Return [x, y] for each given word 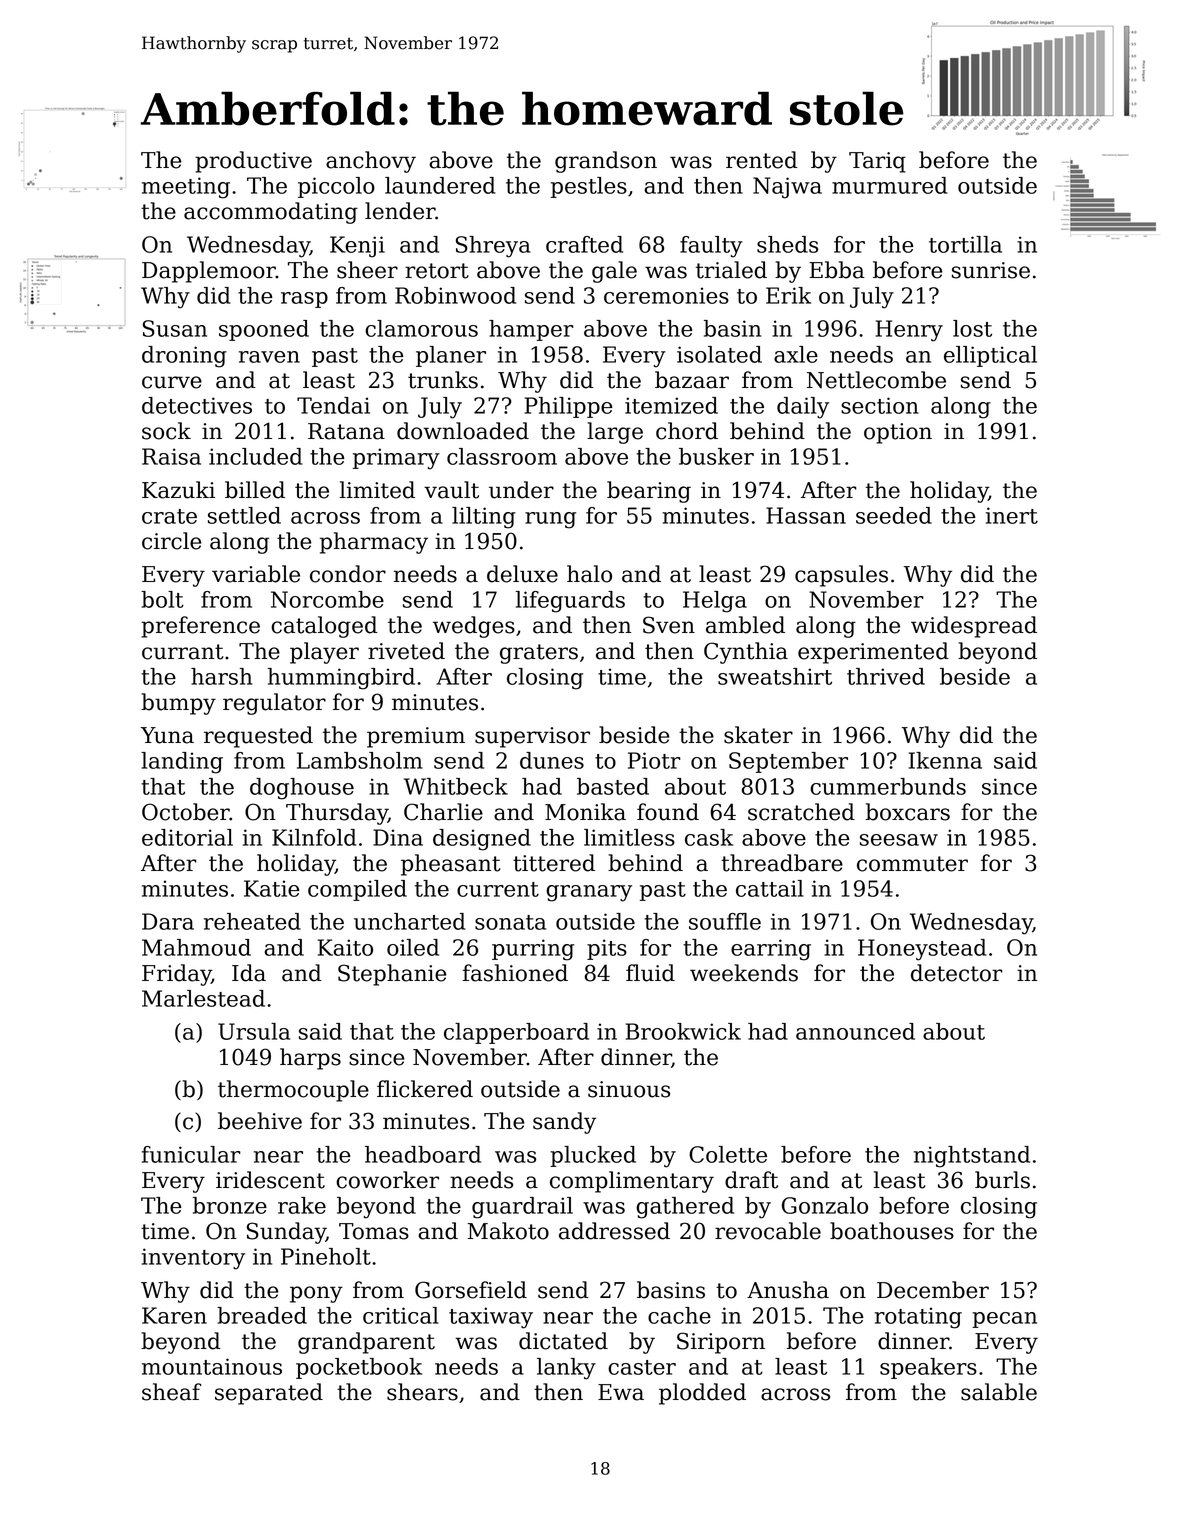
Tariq [877, 162]
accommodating [271, 213]
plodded [702, 1394]
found [668, 812]
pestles [589, 187]
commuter [912, 864]
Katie [272, 888]
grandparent [366, 1343]
